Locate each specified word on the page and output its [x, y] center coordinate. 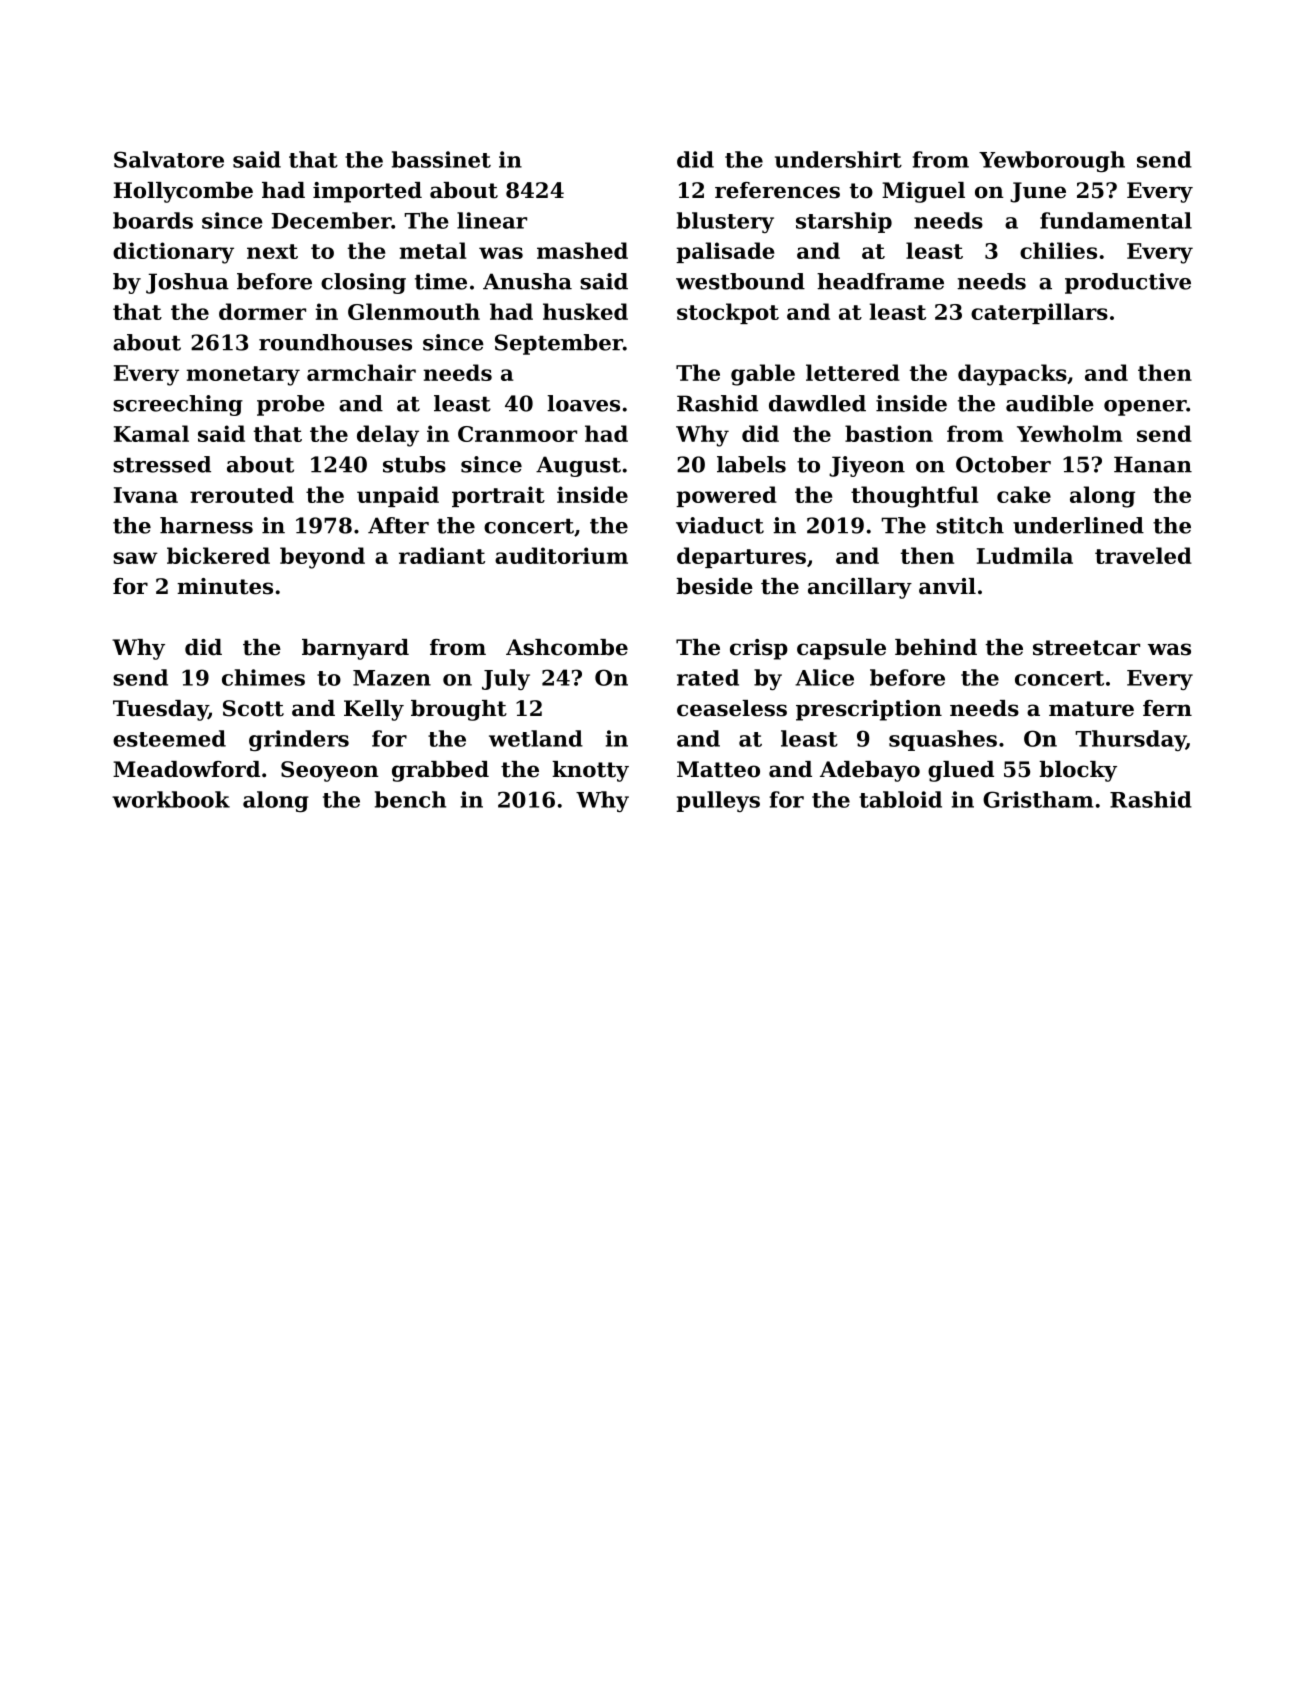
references [777, 190]
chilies [1058, 250]
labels [751, 464]
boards [153, 220]
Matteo [718, 769]
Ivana [146, 495]
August [578, 466]
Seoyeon [330, 771]
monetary [243, 376]
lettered [853, 372]
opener [1145, 408]
